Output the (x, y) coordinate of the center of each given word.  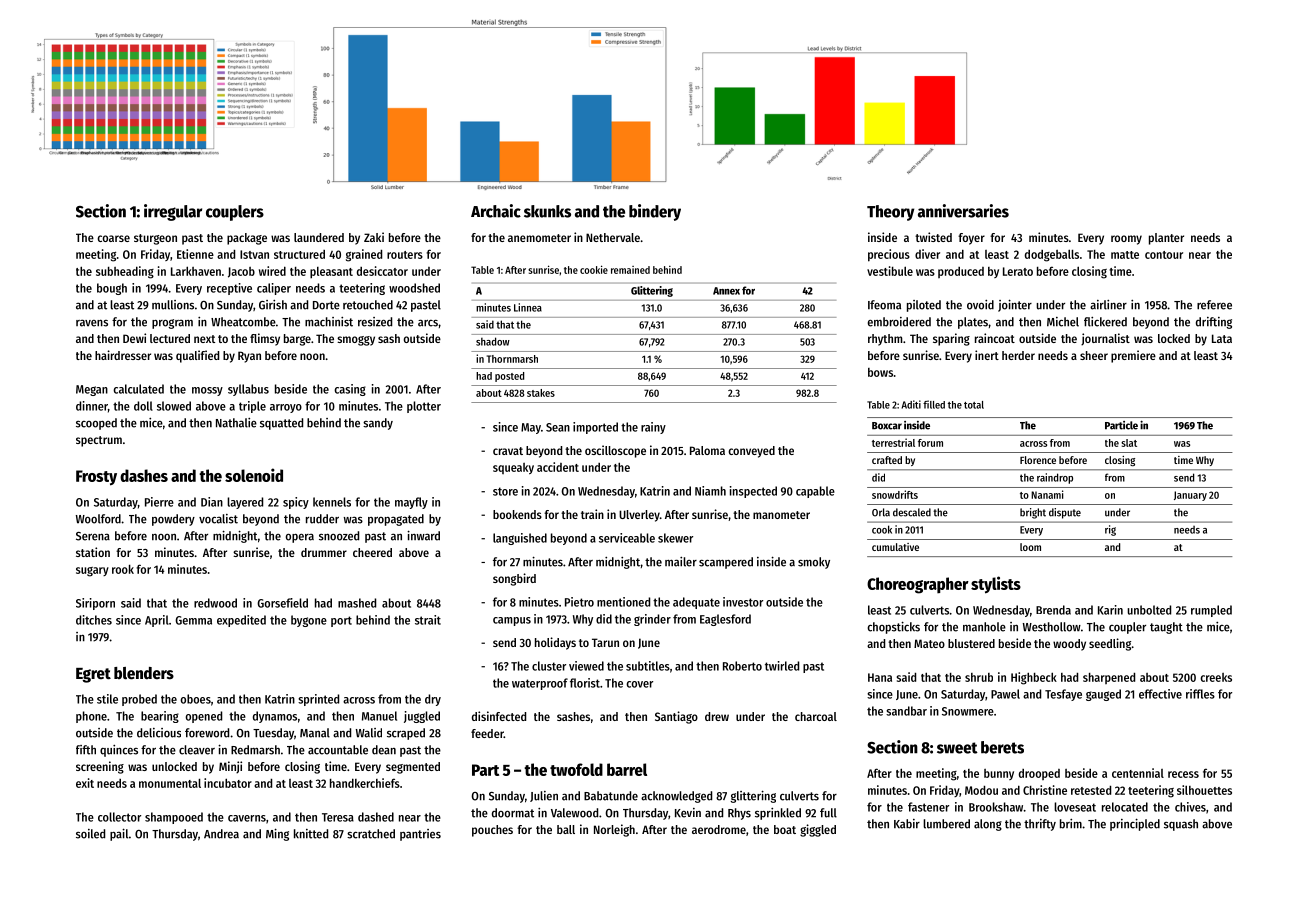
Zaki (374, 237)
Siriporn (95, 604)
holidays (555, 643)
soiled (90, 834)
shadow (493, 341)
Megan (92, 390)
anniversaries (963, 211)
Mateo (929, 643)
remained (630, 270)
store (505, 491)
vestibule (890, 271)
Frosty (96, 478)
